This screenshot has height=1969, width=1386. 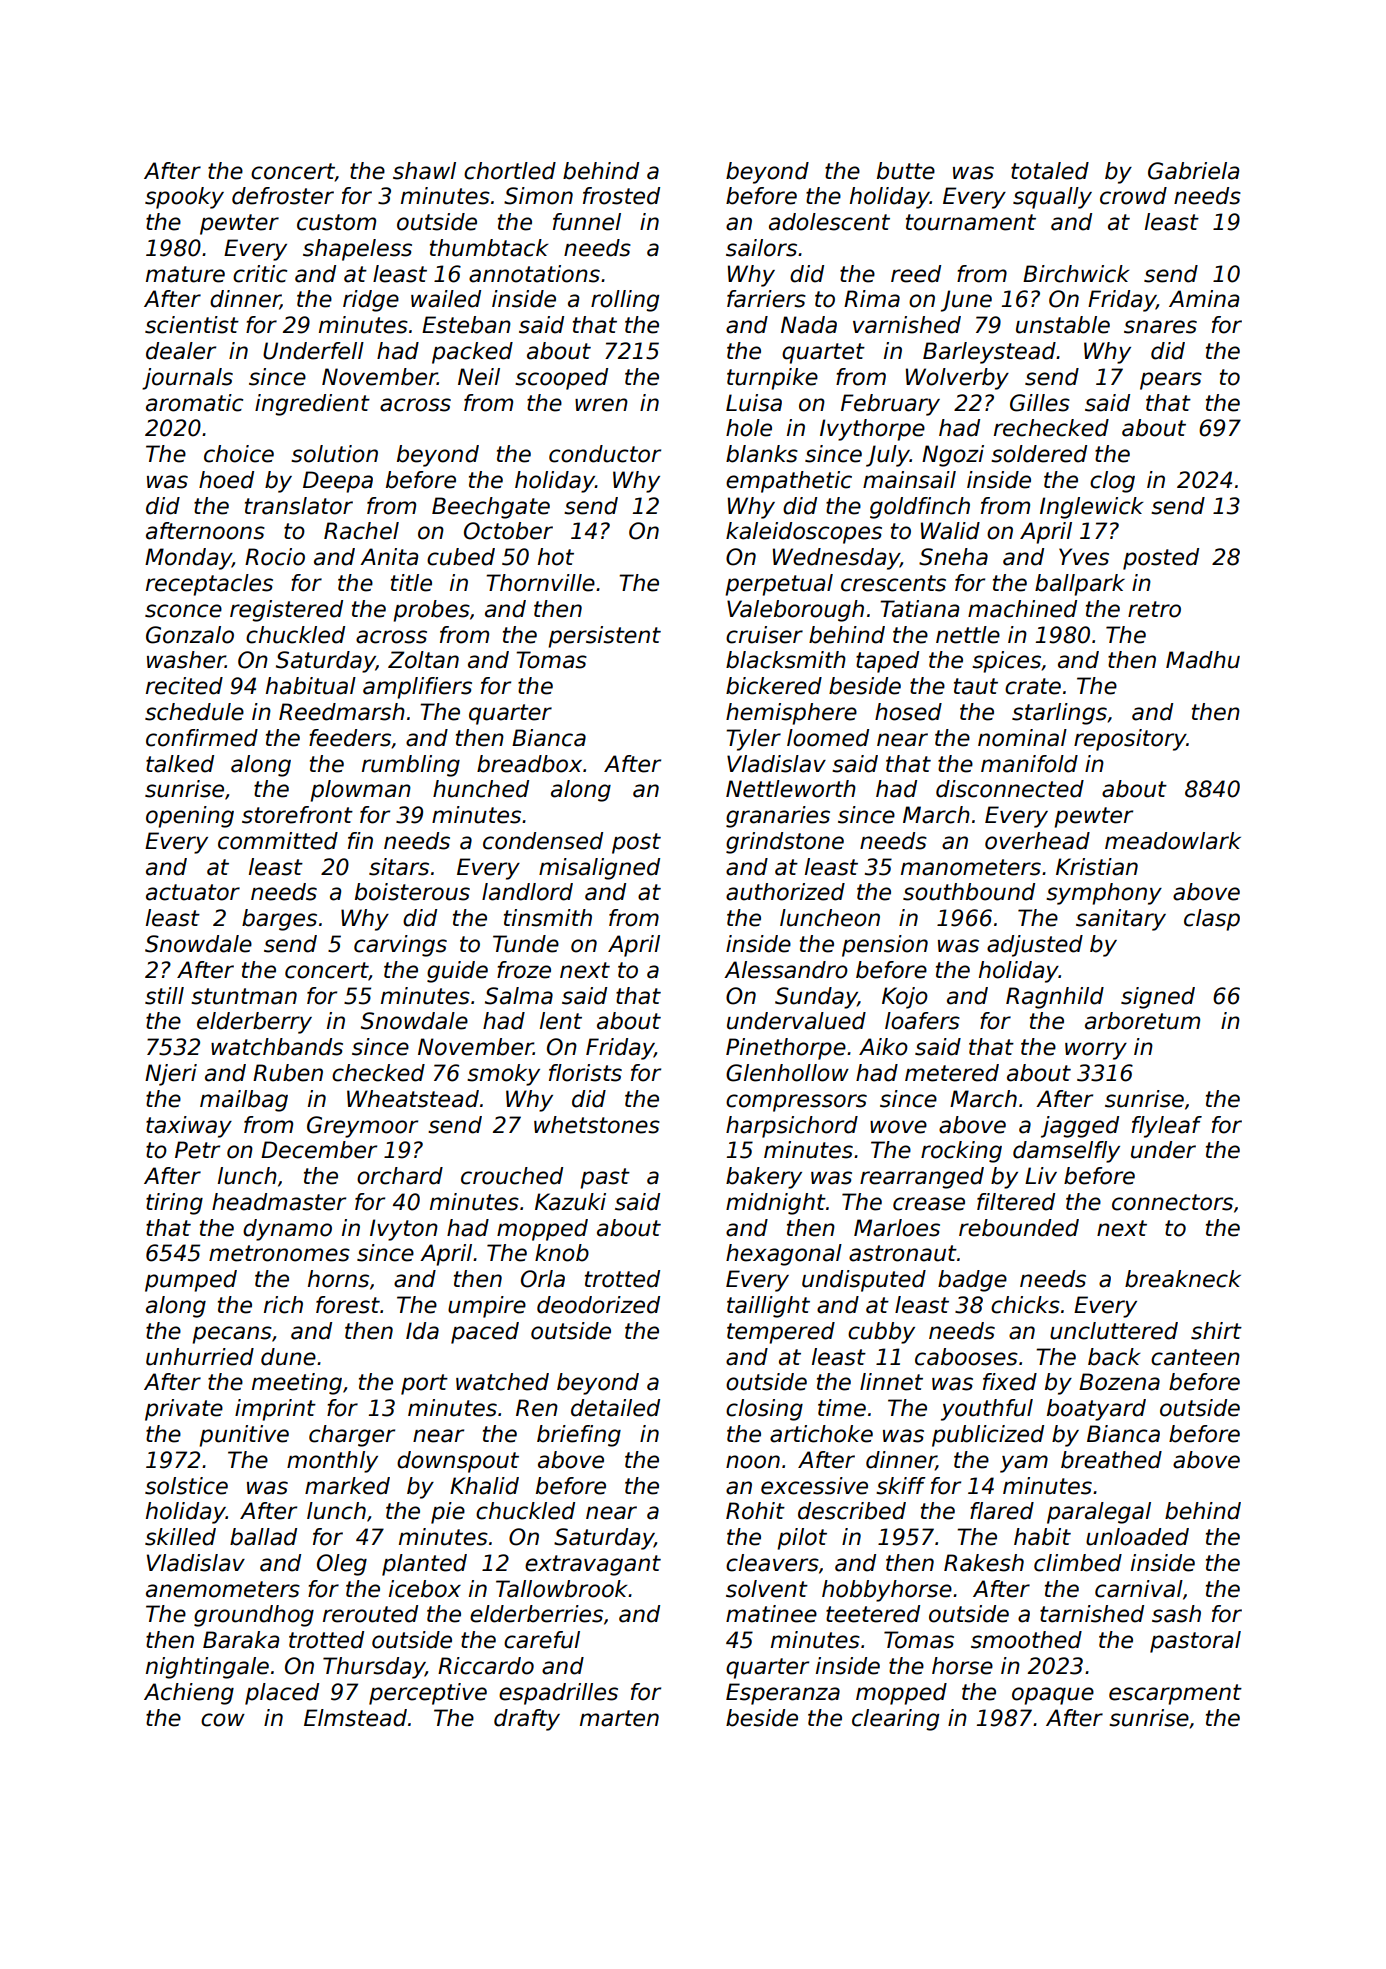 What do you see at coordinates (1080, 1127) in the screenshot?
I see `jagged` at bounding box center [1080, 1127].
